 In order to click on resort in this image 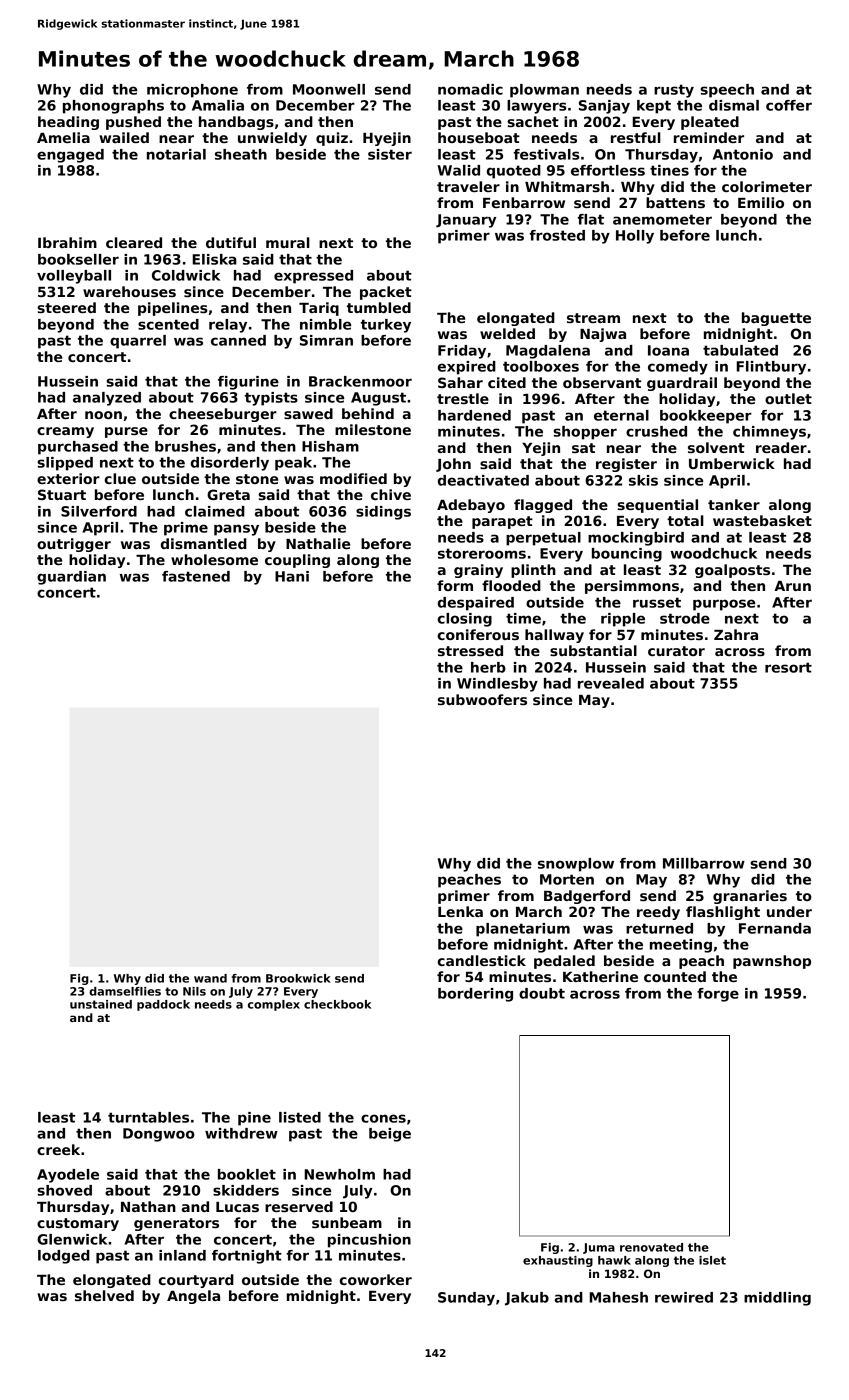, I will do `click(788, 667)`.
